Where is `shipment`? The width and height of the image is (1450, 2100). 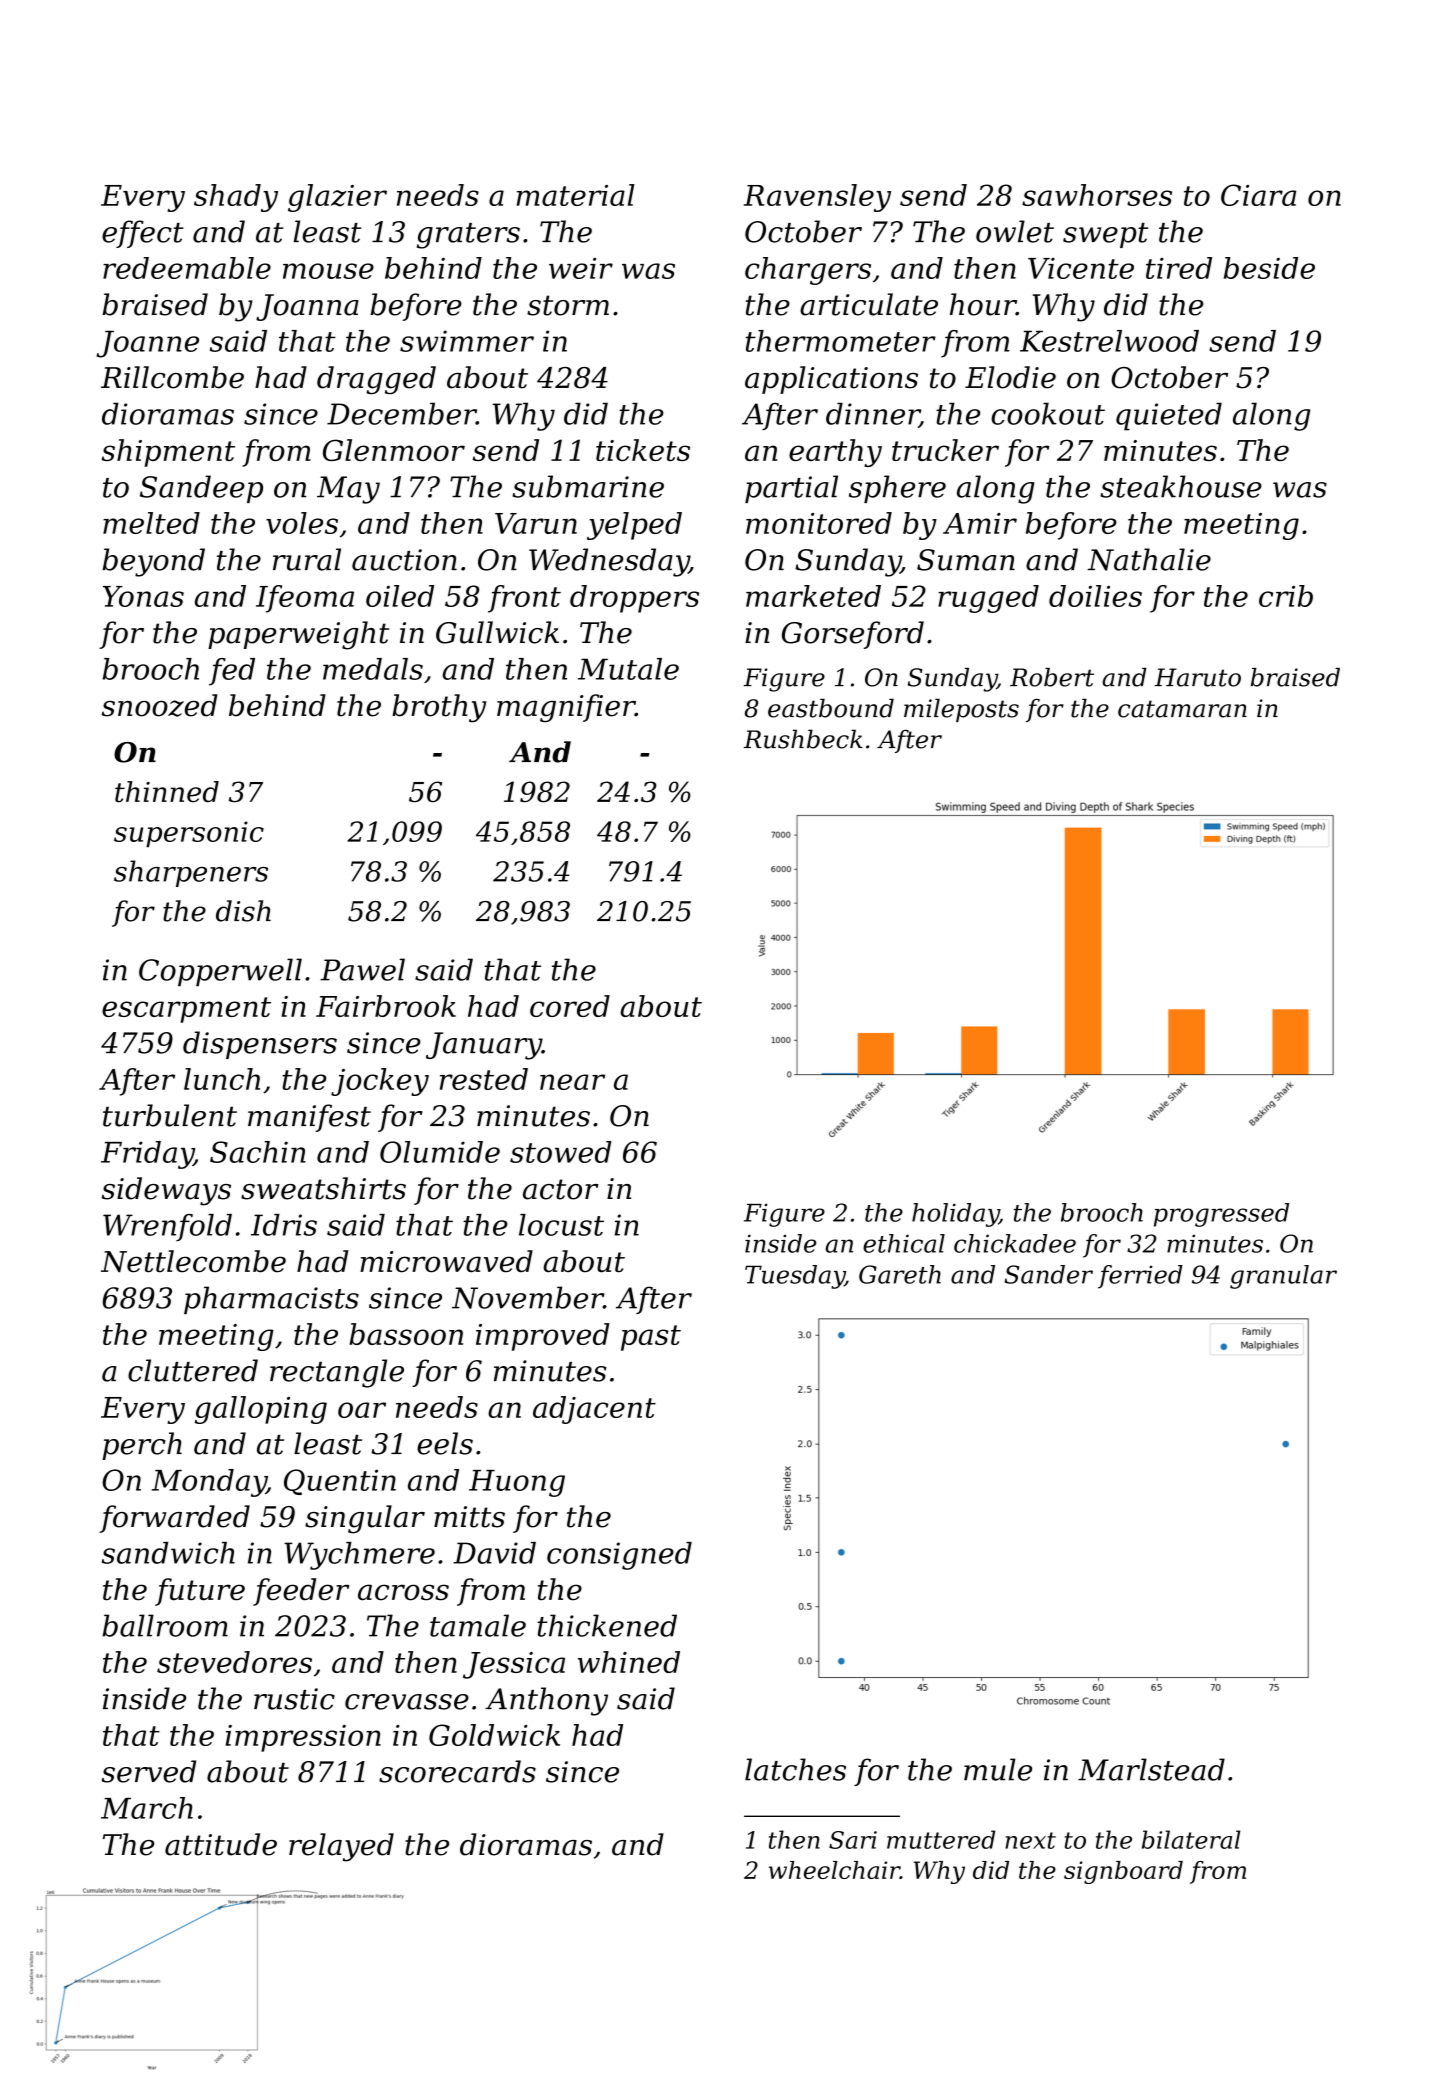
shipment is located at coordinates (168, 453).
